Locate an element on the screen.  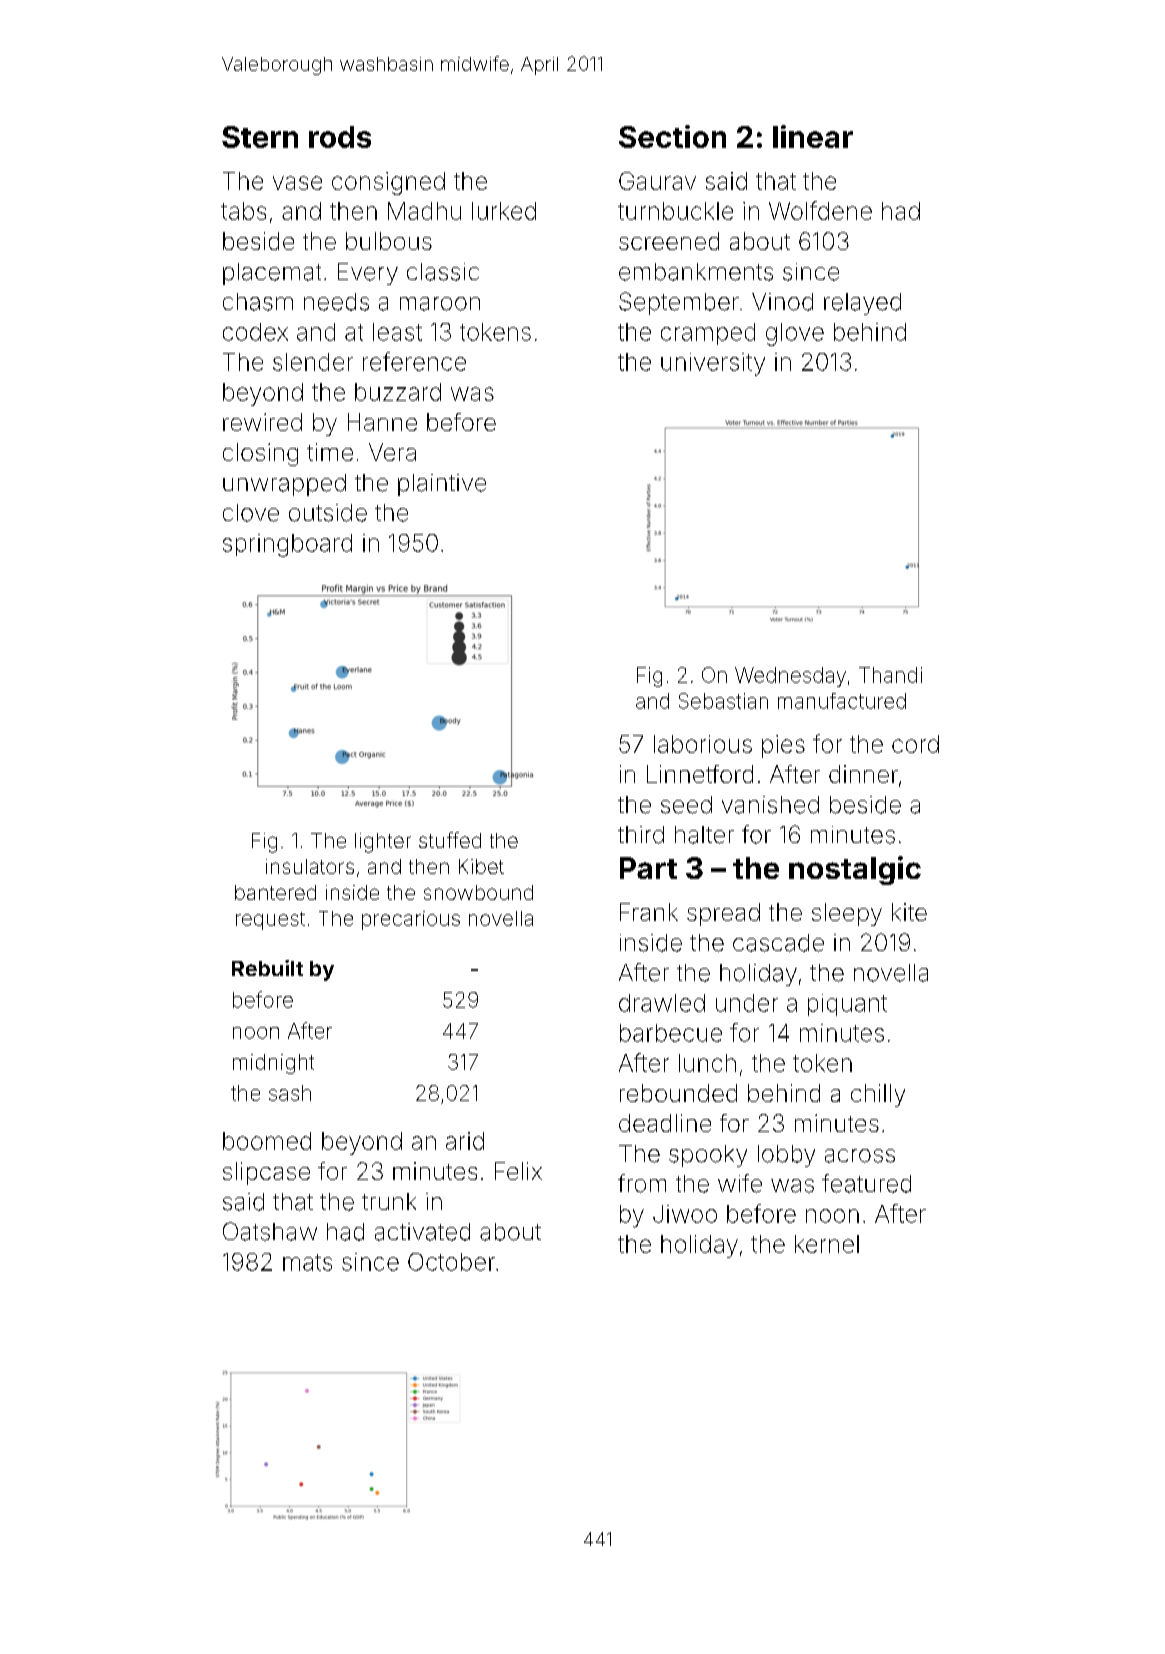
Wolfdene is located at coordinates (820, 210).
